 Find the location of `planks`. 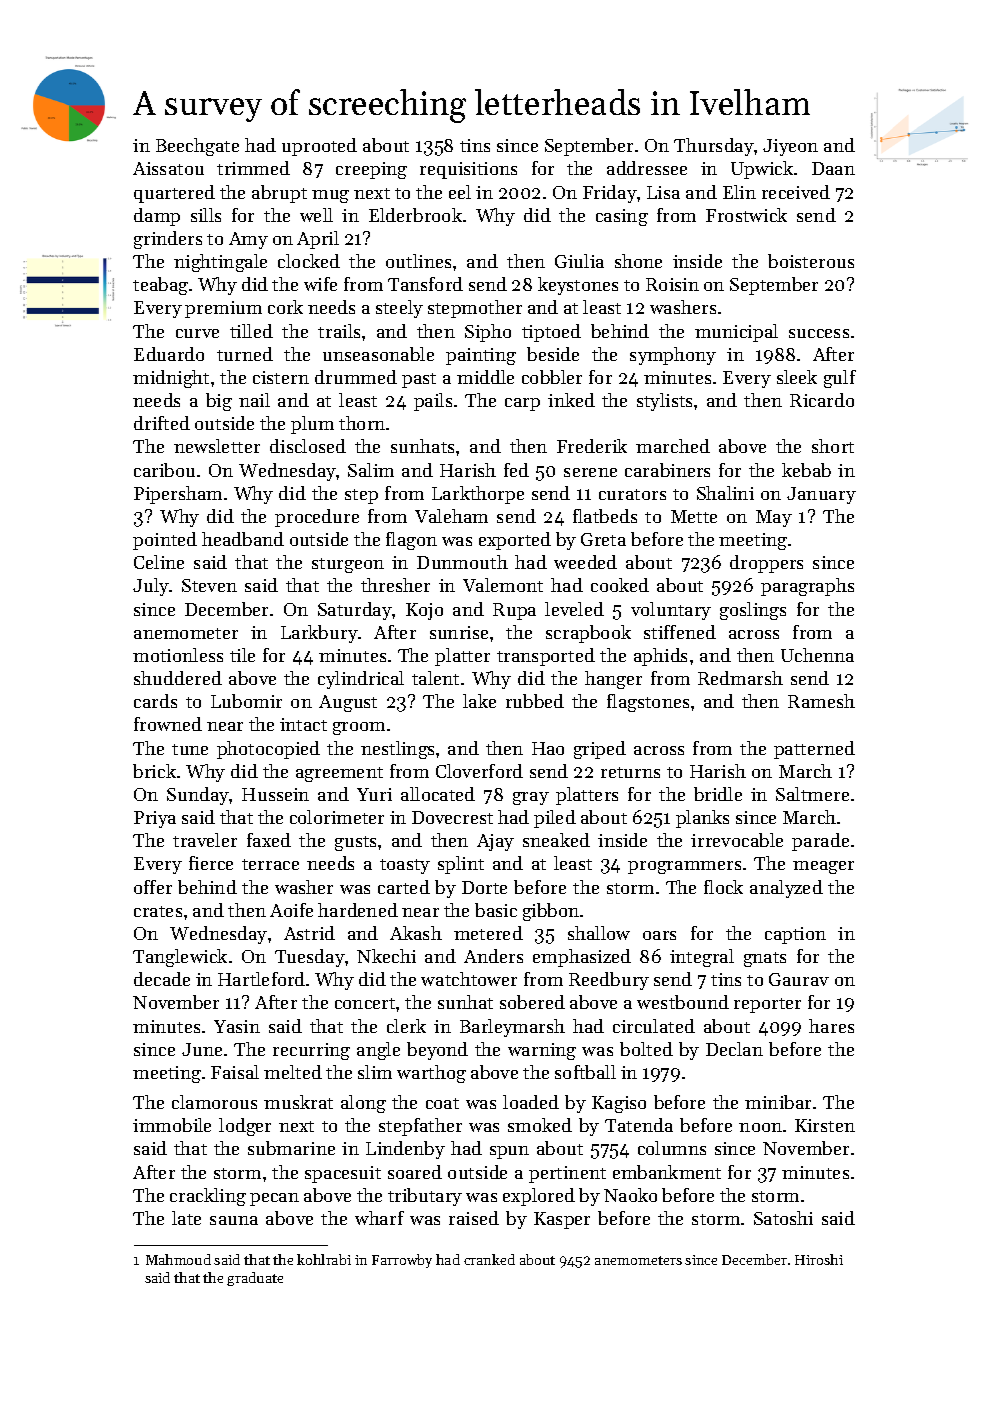

planks is located at coordinates (702, 819).
